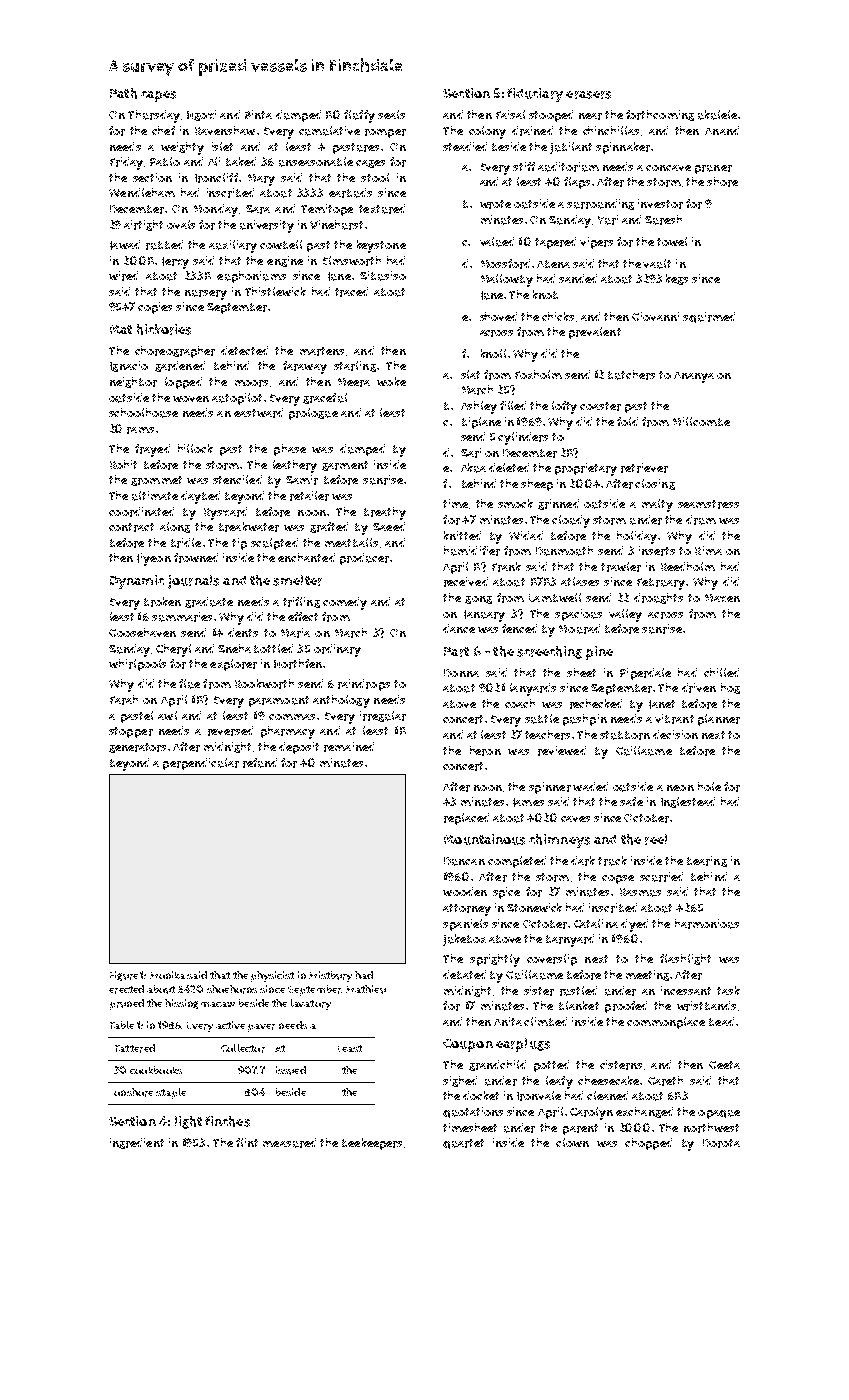  Describe the element at coordinates (154, 559) in the screenshot. I see `Jiyeon` at that location.
